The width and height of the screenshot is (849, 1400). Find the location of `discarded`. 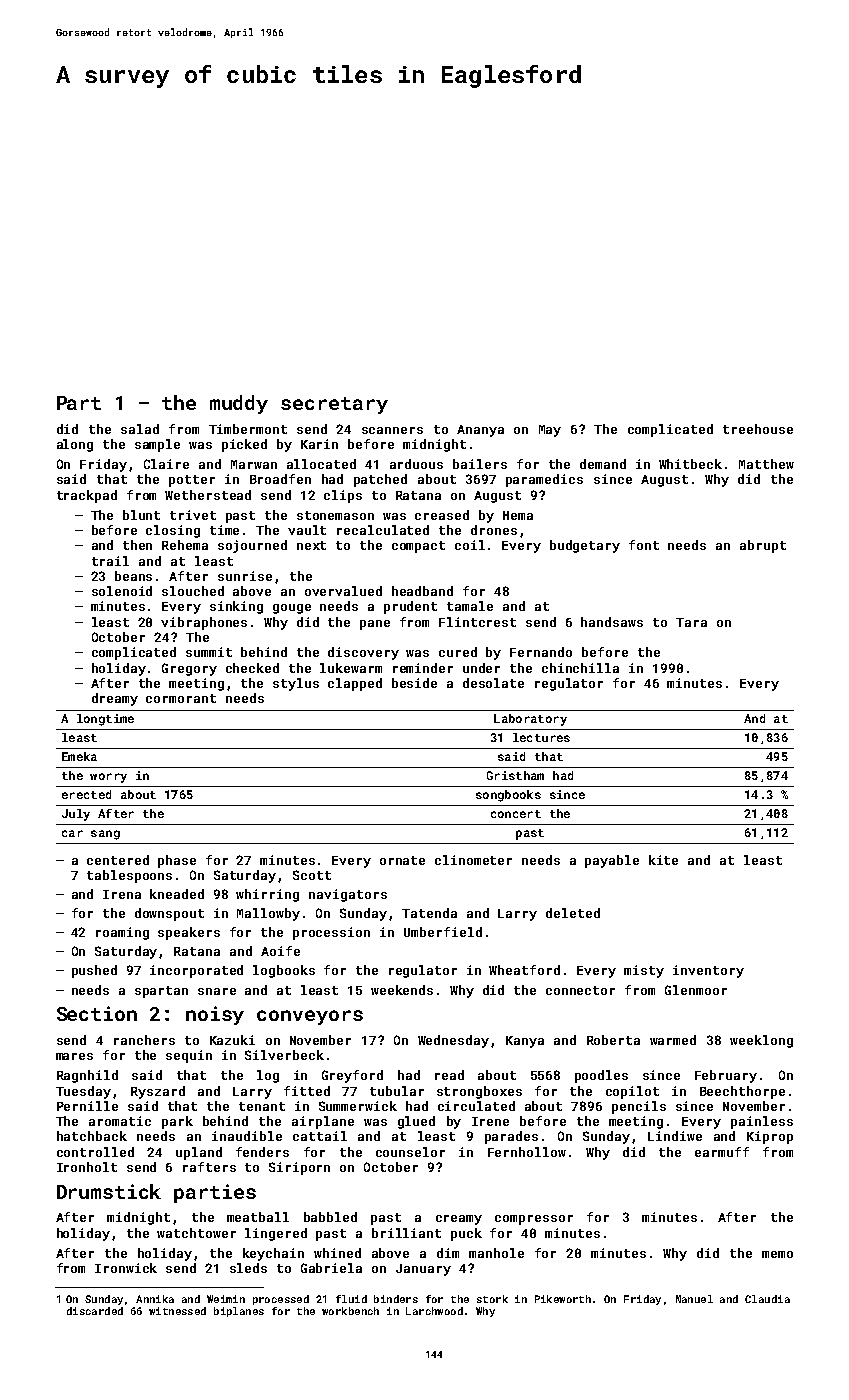

discarded is located at coordinates (95, 1311).
